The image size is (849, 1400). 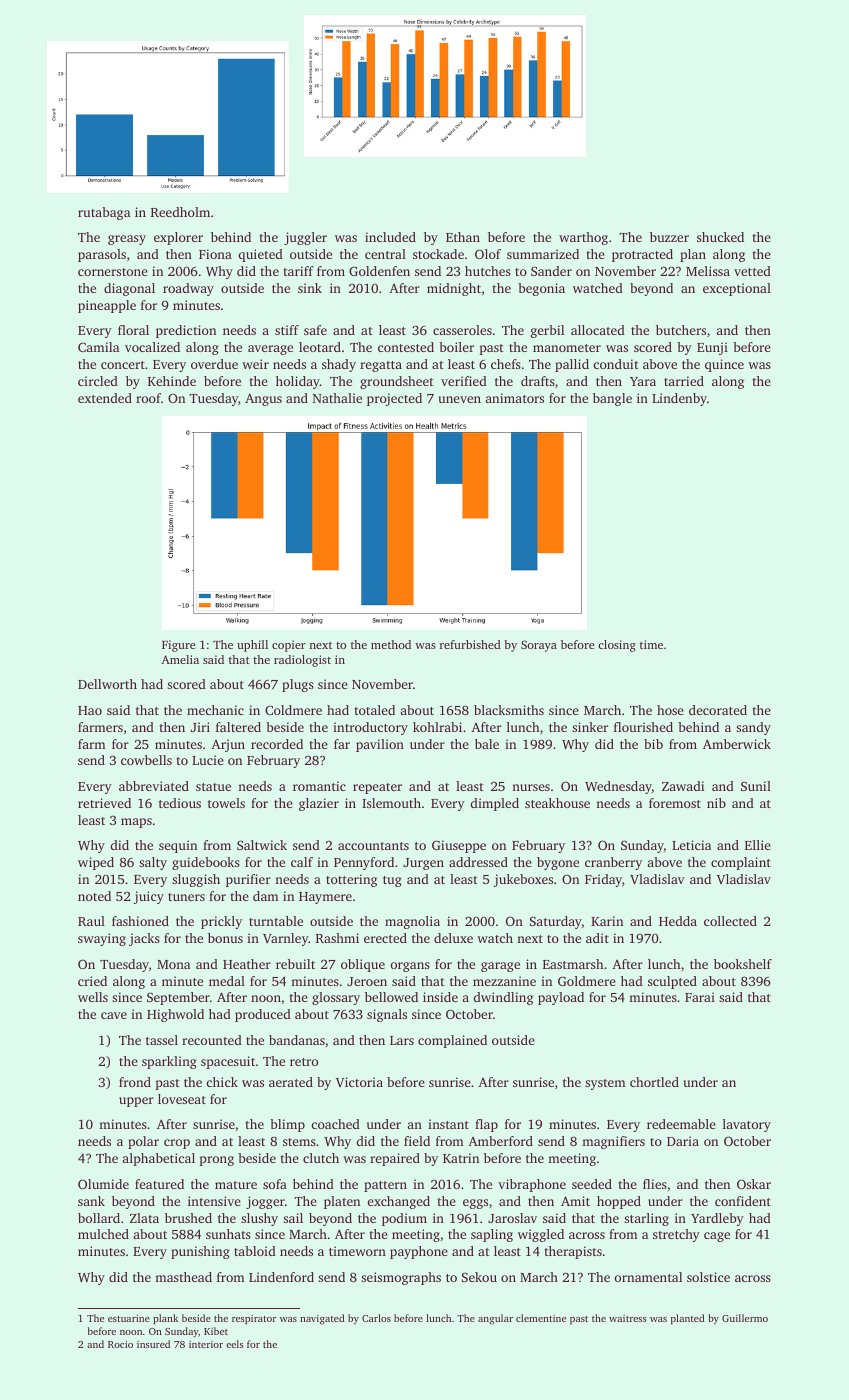 What do you see at coordinates (440, 997) in the document?
I see `inside` at bounding box center [440, 997].
